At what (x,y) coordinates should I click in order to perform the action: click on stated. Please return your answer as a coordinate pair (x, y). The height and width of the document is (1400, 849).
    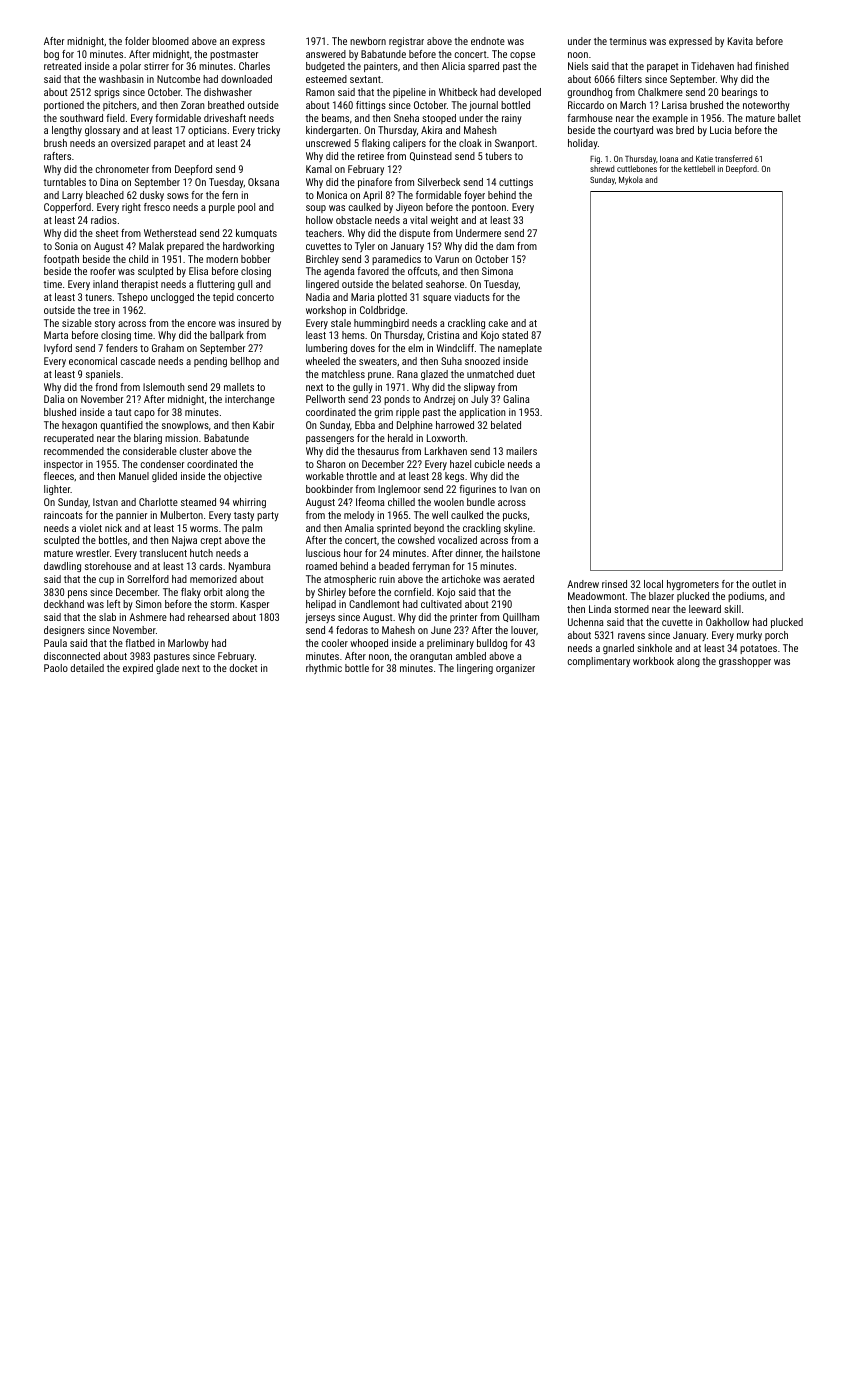
    Looking at the image, I should click on (515, 335).
